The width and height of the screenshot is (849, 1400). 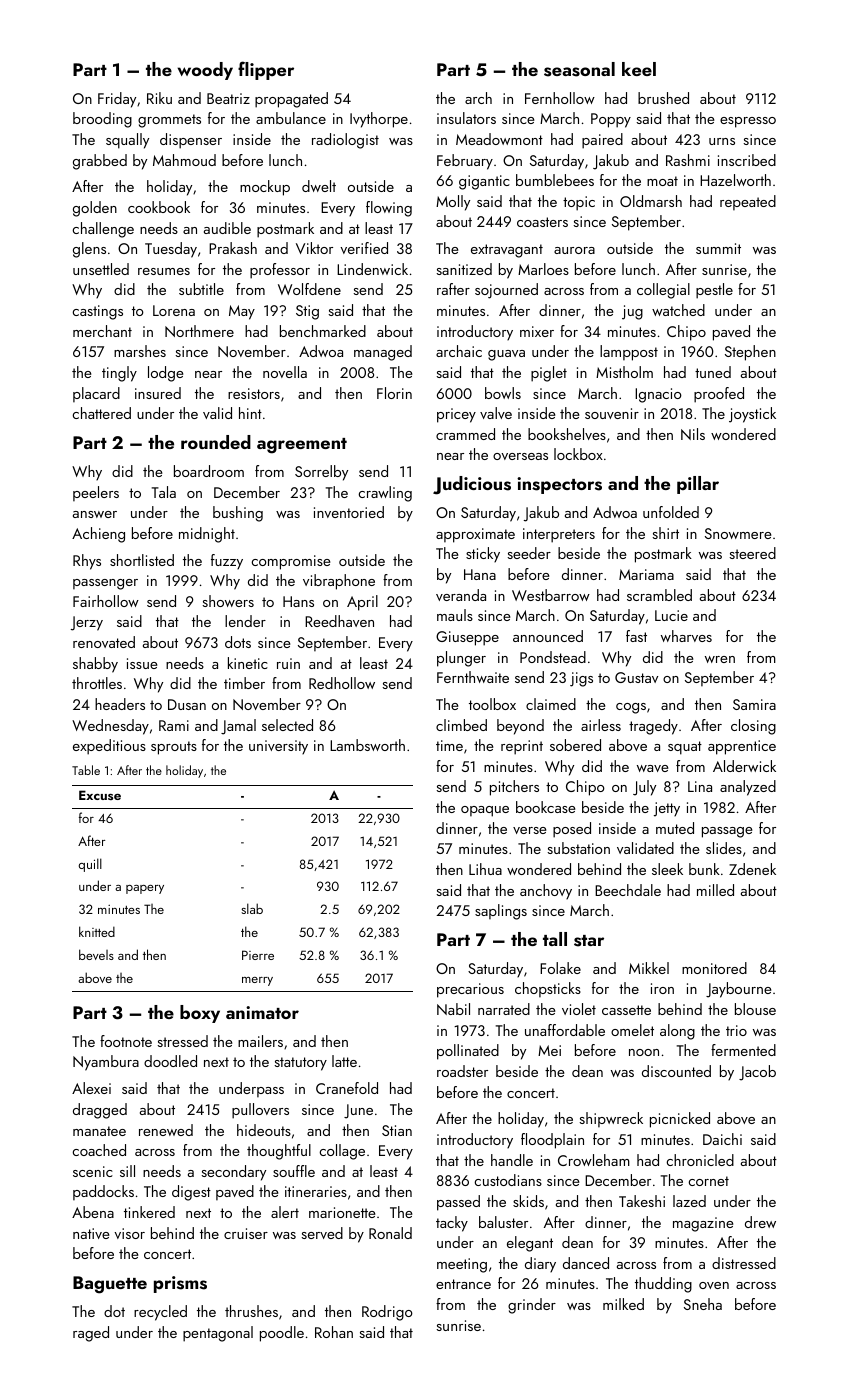 What do you see at coordinates (452, 1224) in the screenshot?
I see `tacky` at bounding box center [452, 1224].
